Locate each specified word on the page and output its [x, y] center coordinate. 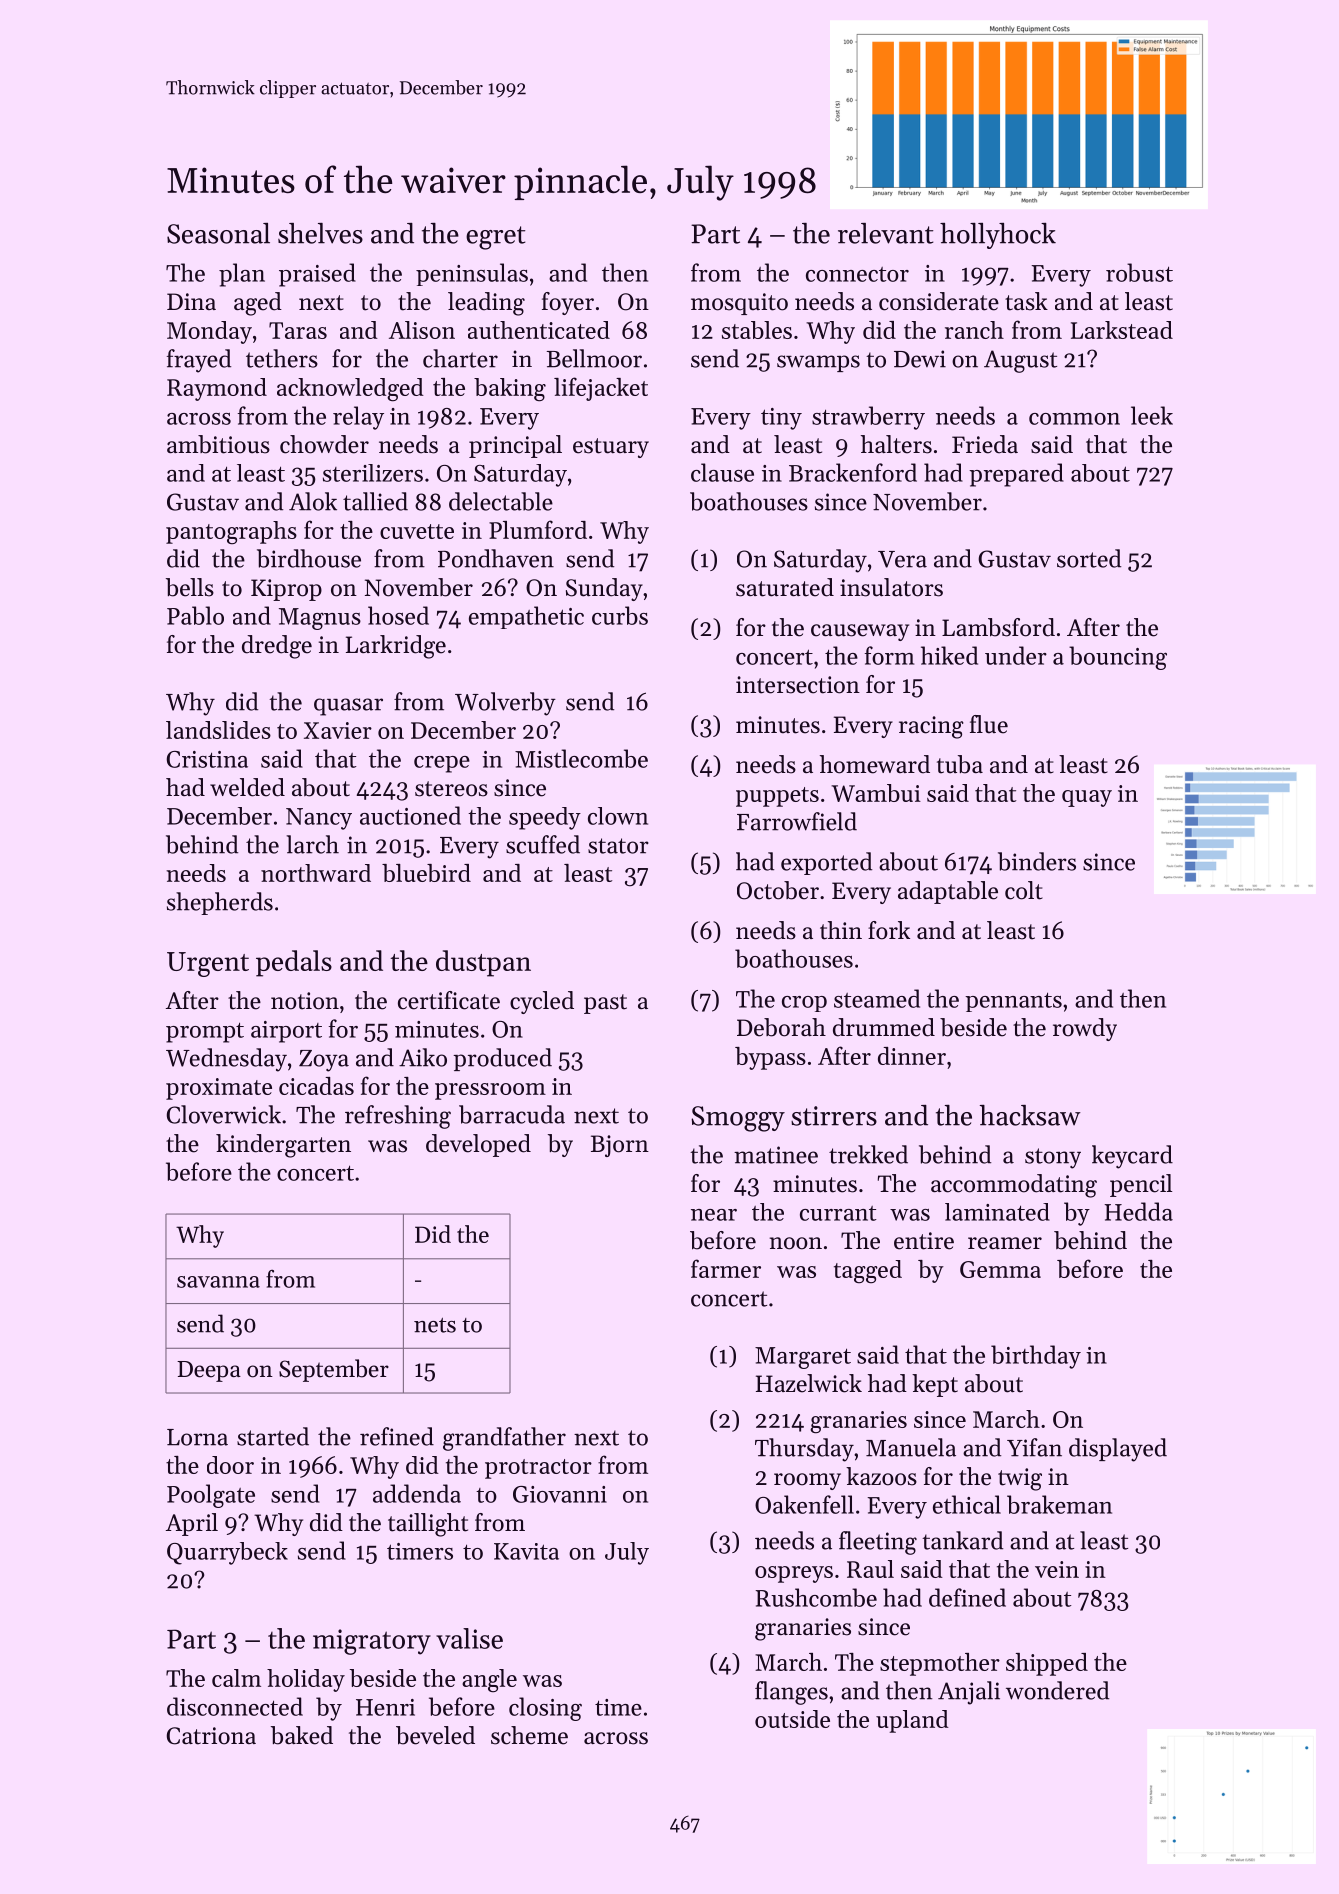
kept [935, 1385]
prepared [1016, 475]
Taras [298, 330]
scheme [529, 1735]
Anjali [969, 1693]
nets [435, 1325]
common [1074, 419]
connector [857, 274]
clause [722, 472]
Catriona [211, 1736]
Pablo [195, 615]
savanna [218, 1282]
